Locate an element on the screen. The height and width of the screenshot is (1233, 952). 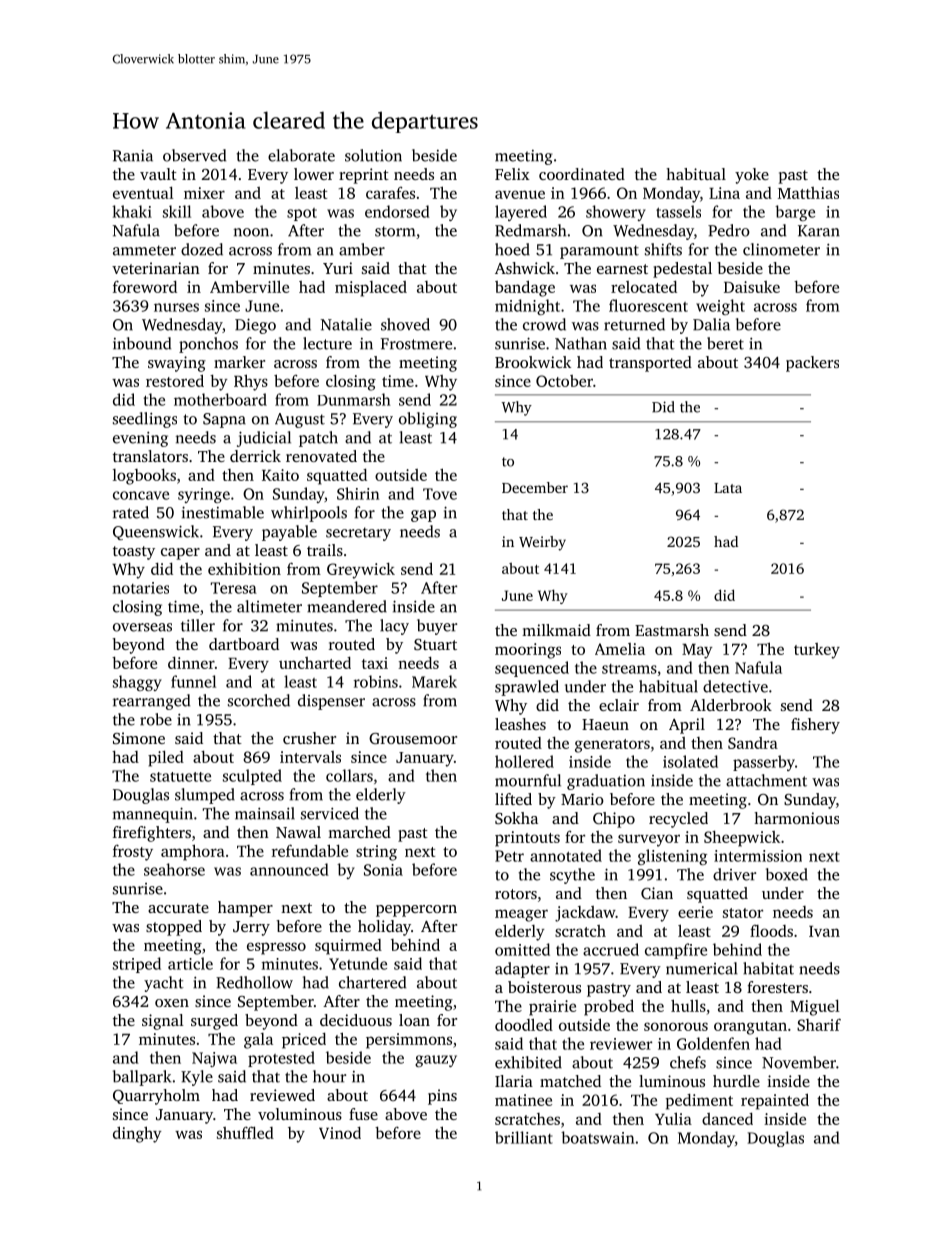
midnight is located at coordinates (527, 307).
